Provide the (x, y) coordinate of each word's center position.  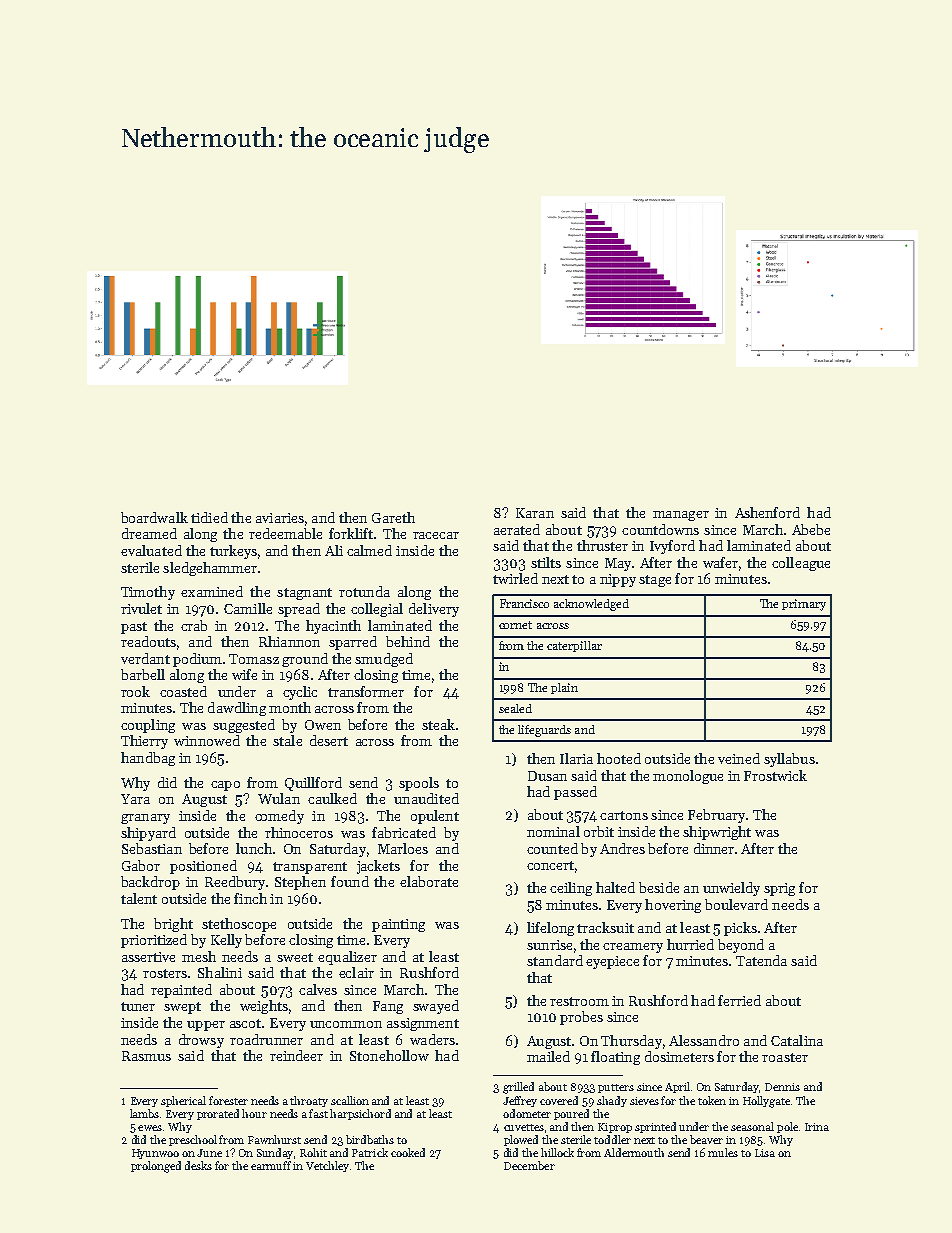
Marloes (403, 848)
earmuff (271, 1165)
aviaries (280, 518)
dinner (714, 848)
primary (804, 605)
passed (575, 793)
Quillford (313, 784)
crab (194, 625)
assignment (423, 1024)
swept (182, 1008)
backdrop (150, 883)
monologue (688, 777)
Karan (535, 513)
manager (681, 516)
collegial (377, 610)
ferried (739, 1000)
